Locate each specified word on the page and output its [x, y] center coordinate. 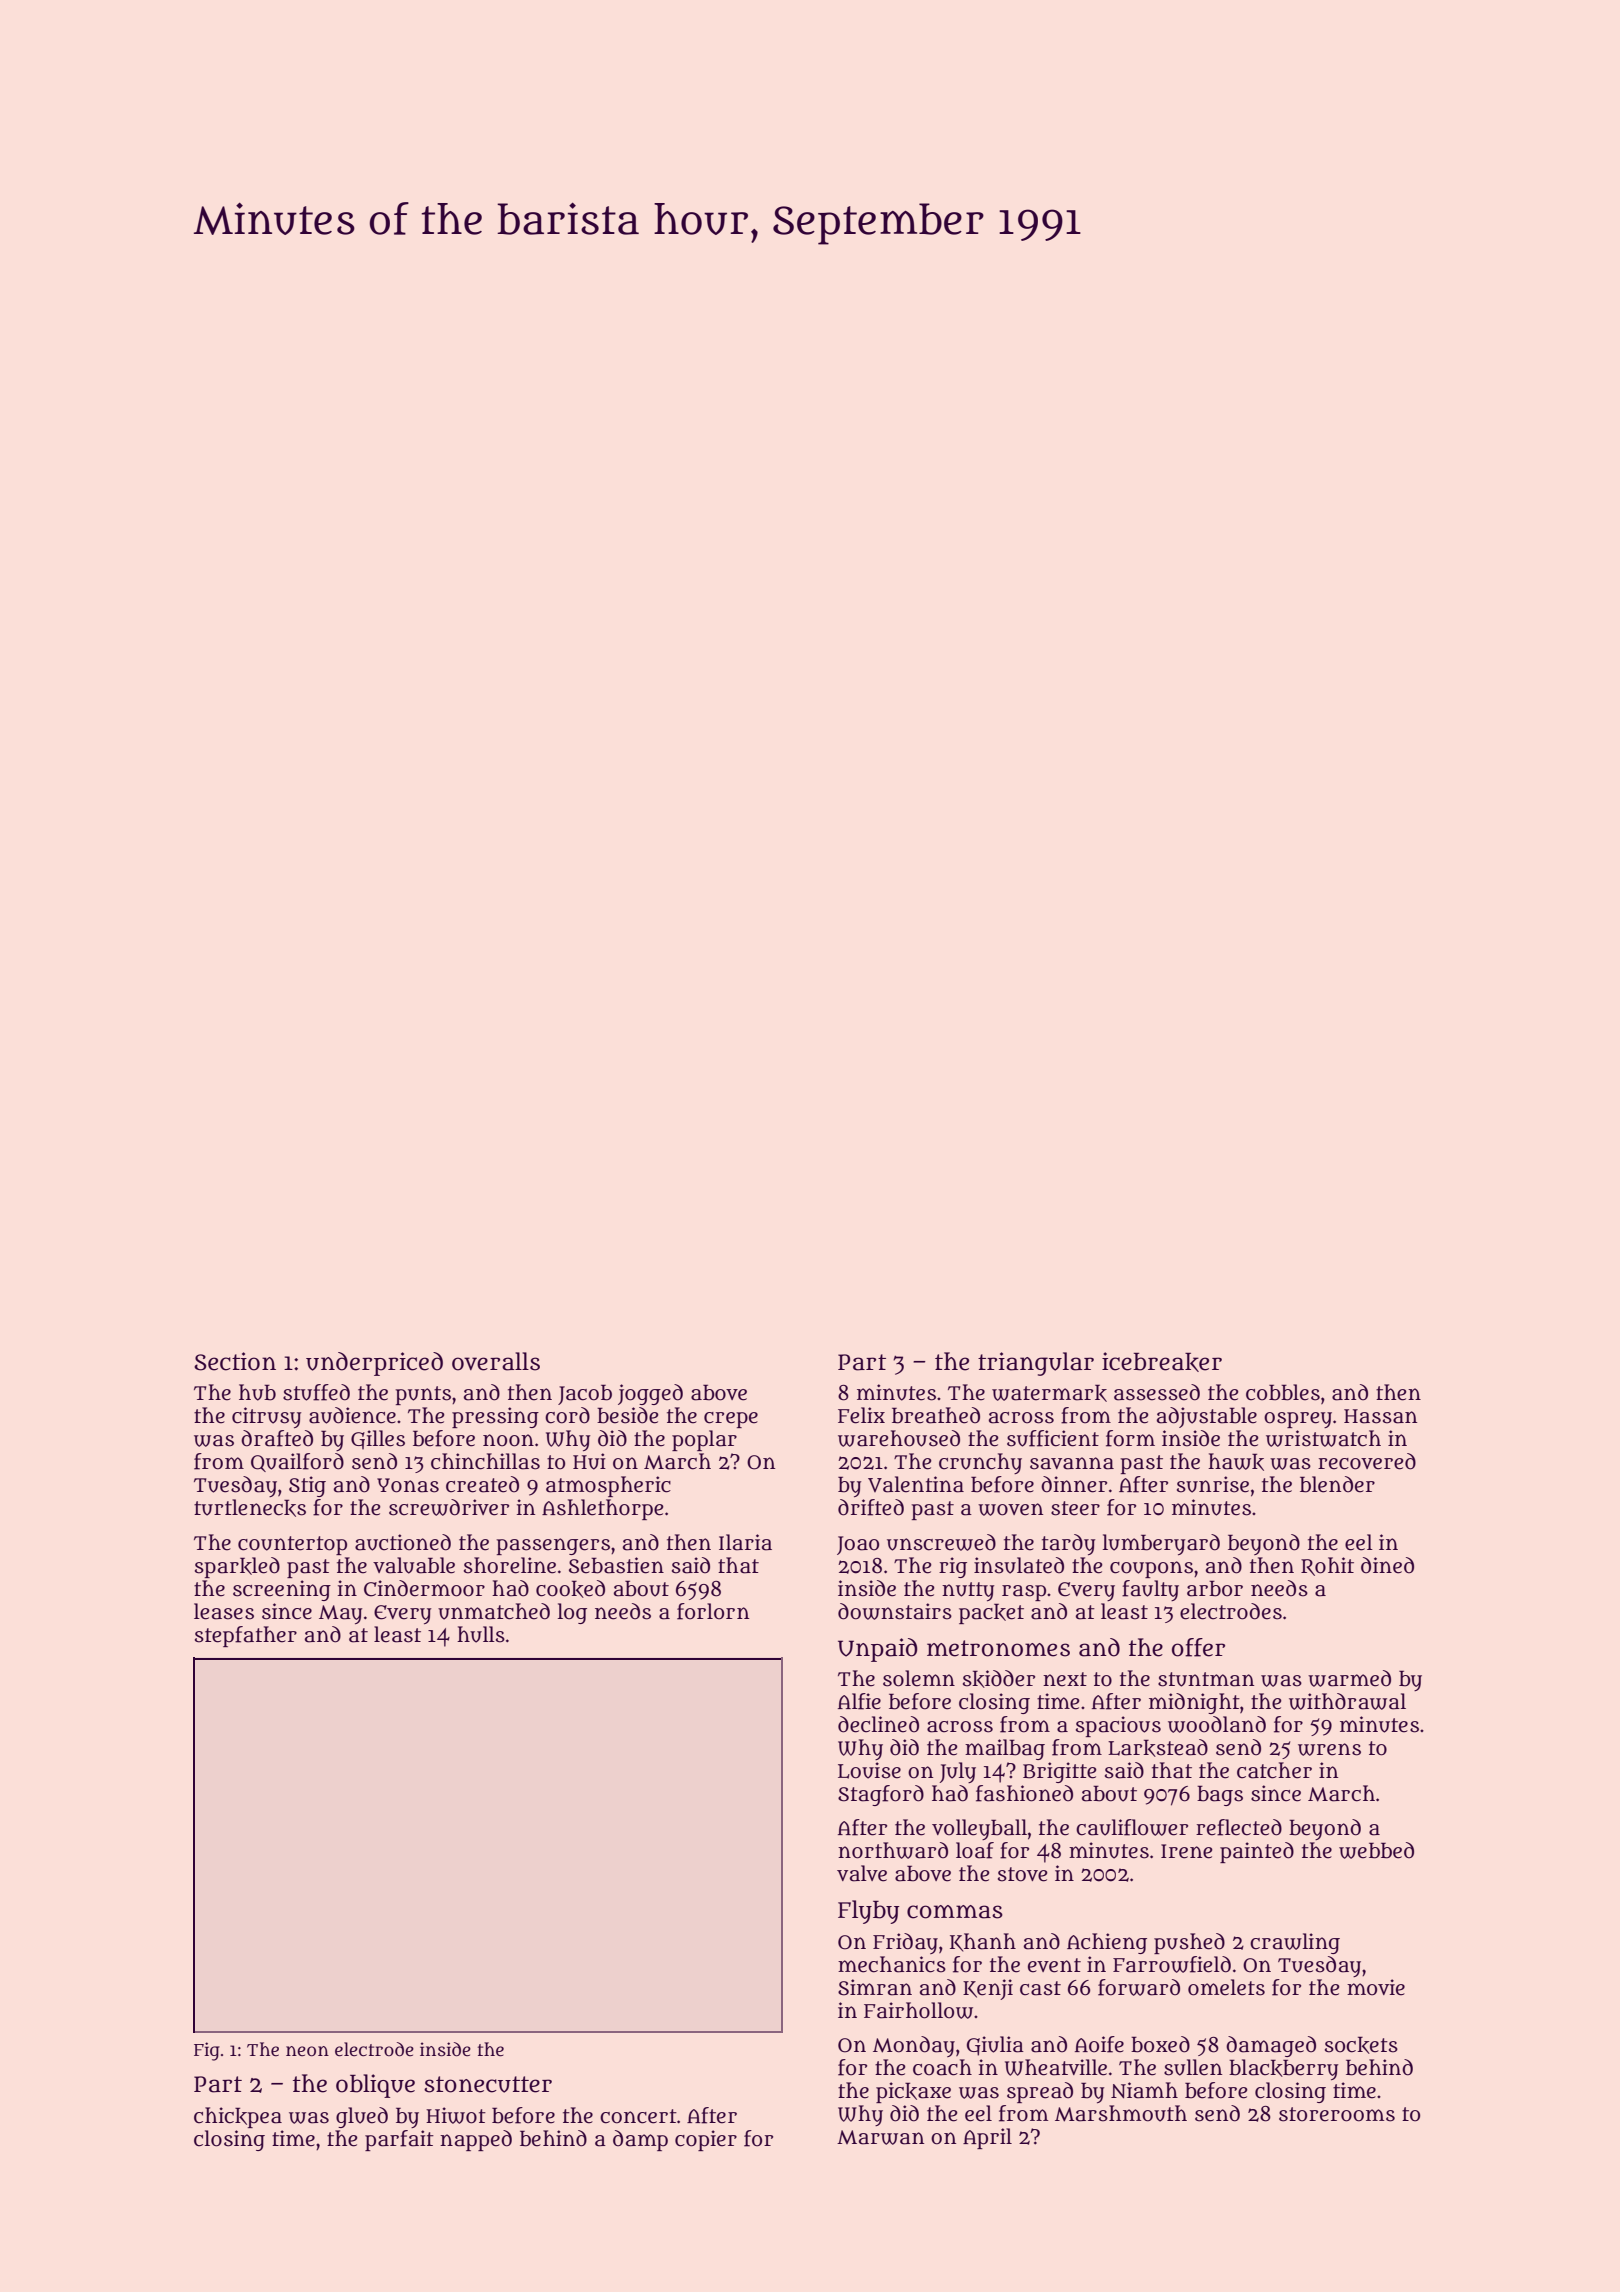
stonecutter [488, 2084]
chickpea [238, 2117]
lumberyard [1161, 1544]
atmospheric [608, 1486]
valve [862, 1873]
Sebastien [616, 1565]
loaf [975, 1850]
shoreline [510, 1565]
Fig [207, 2051]
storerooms [1337, 2114]
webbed [1376, 1850]
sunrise [1213, 1484]
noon [508, 1440]
